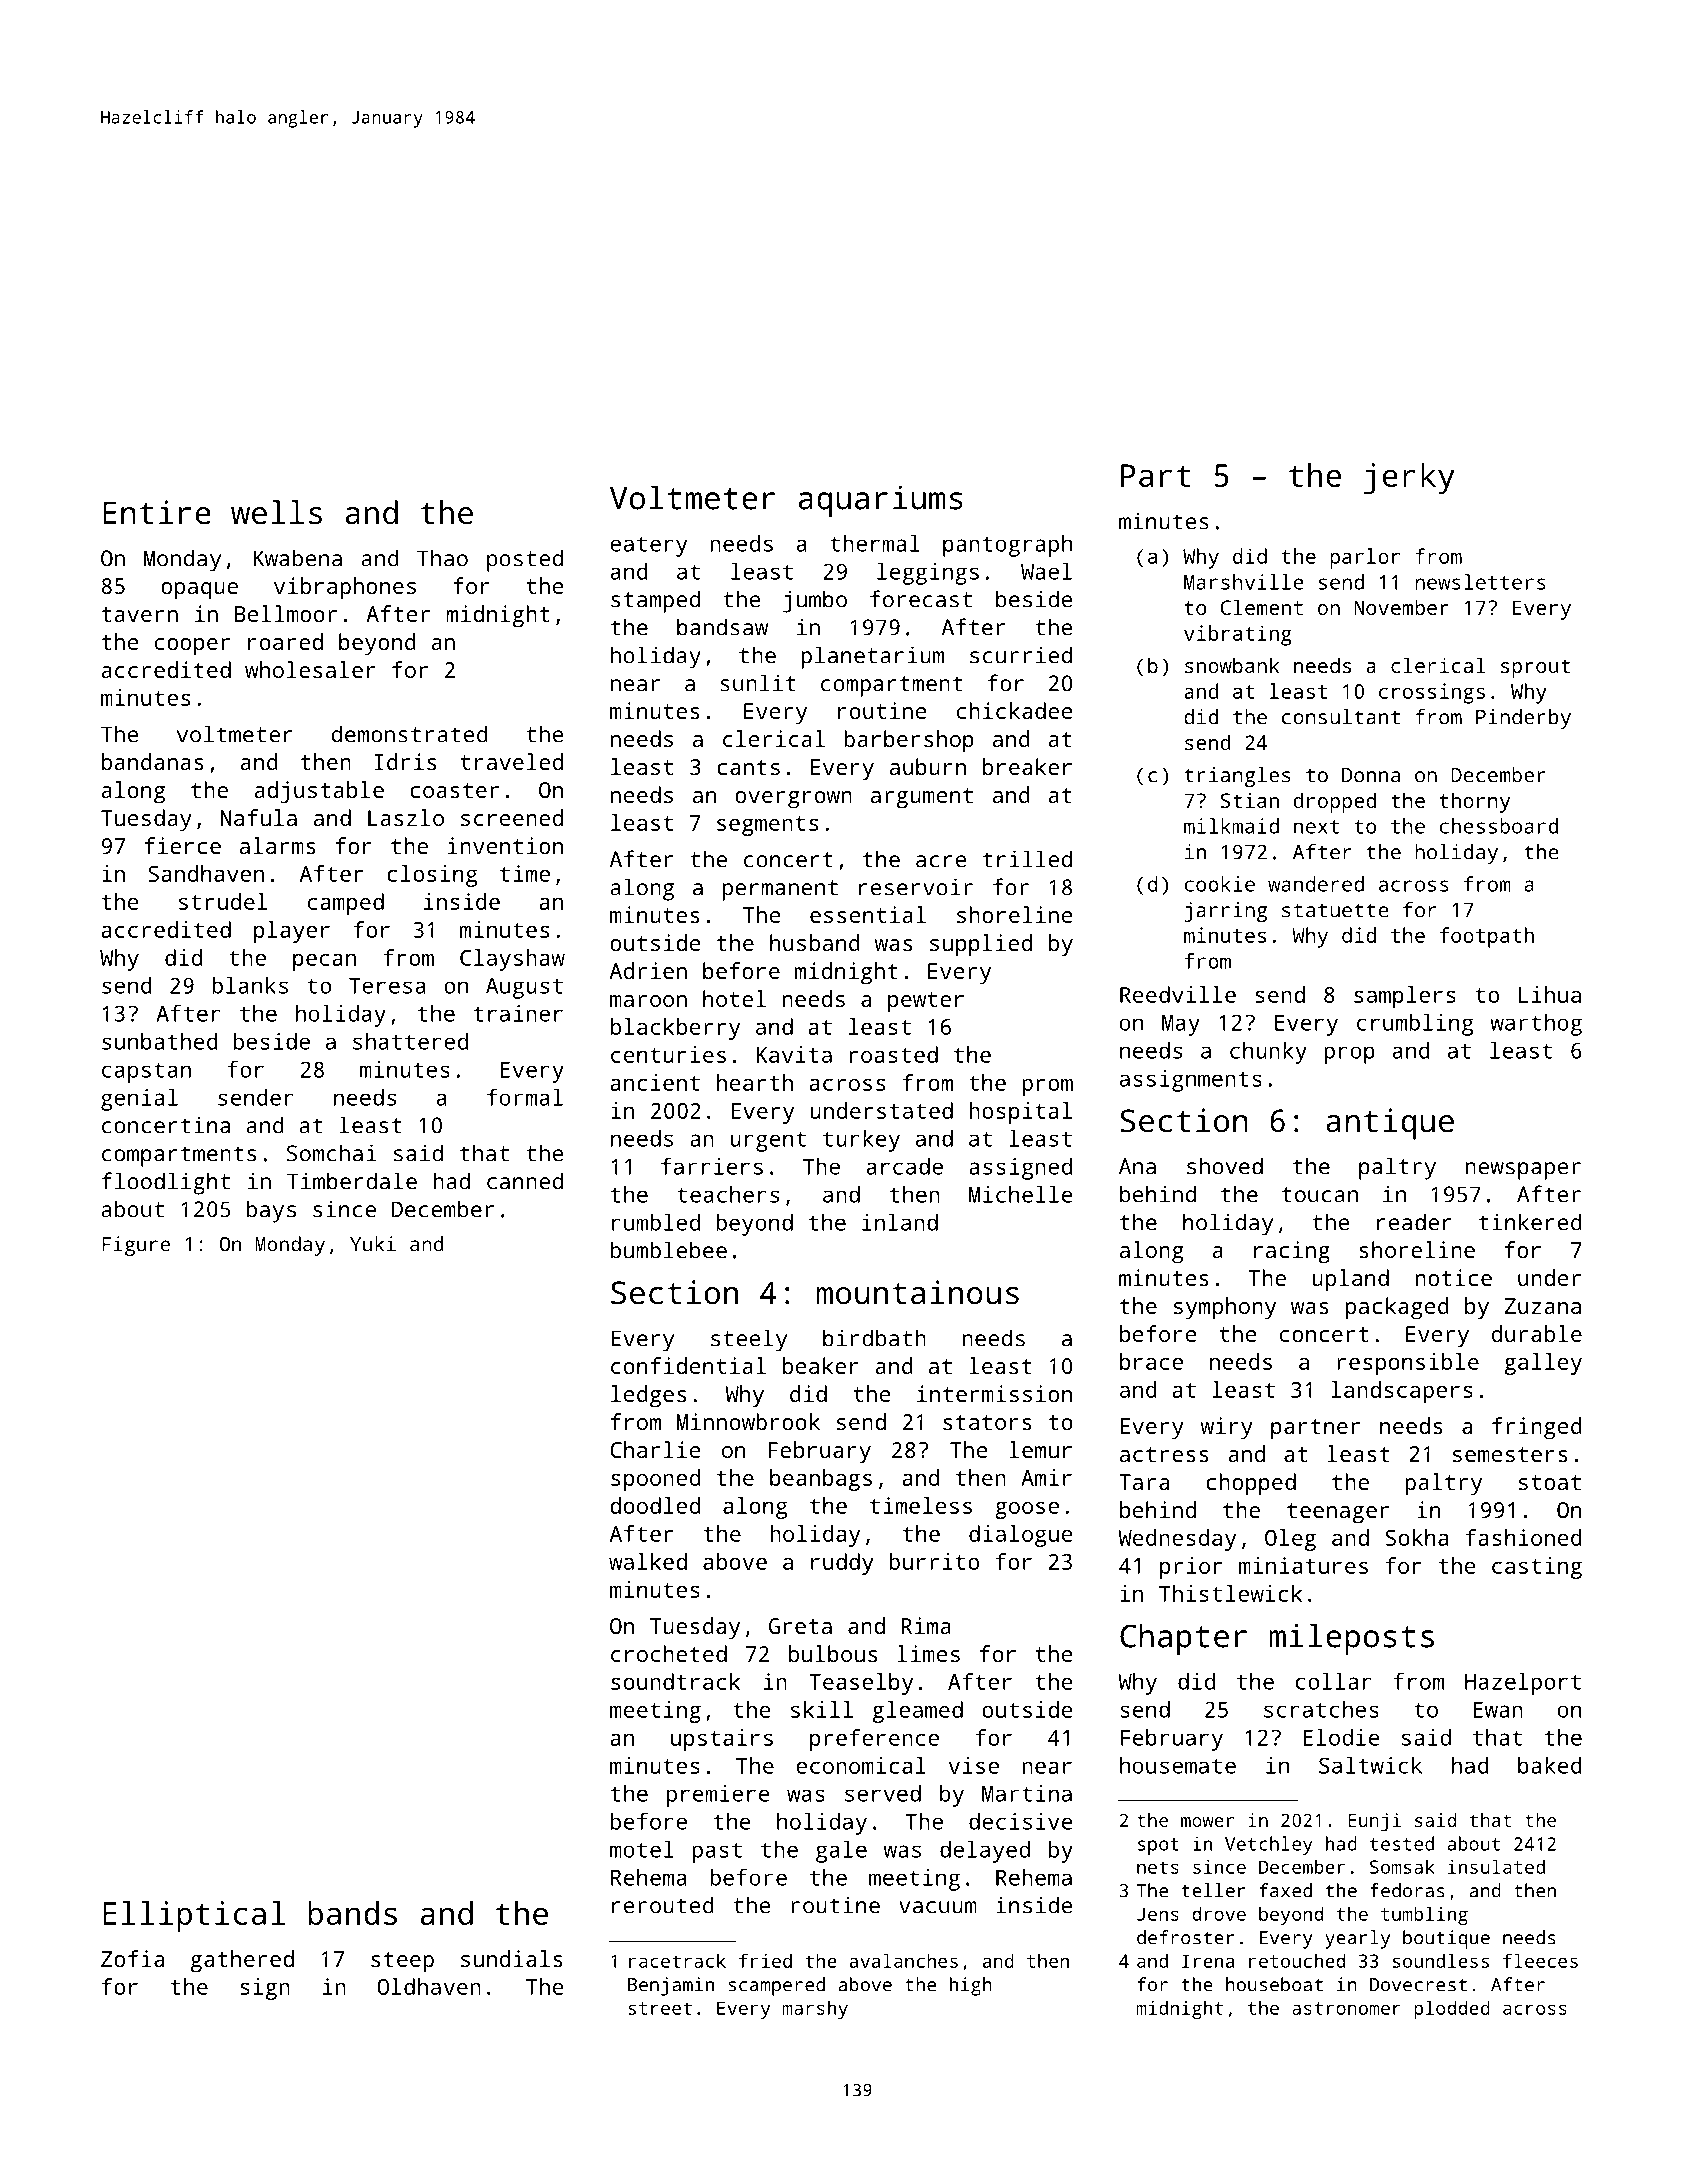 This screenshot has height=2178, width=1683. What do you see at coordinates (776, 1986) in the screenshot?
I see `scampered` at bounding box center [776, 1986].
